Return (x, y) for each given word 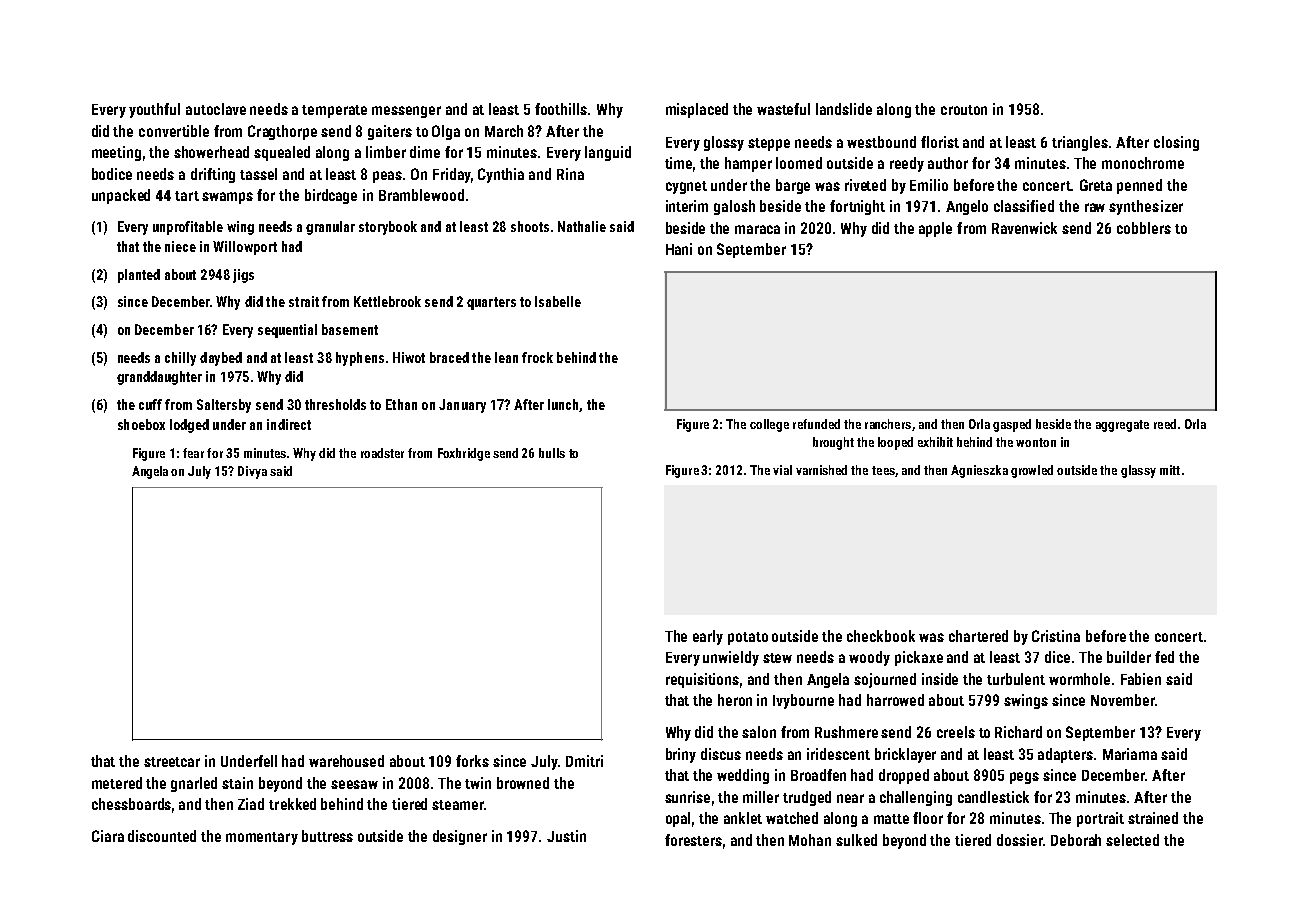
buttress (327, 836)
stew (777, 658)
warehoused (346, 761)
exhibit (935, 442)
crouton (964, 110)
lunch (563, 404)
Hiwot (409, 357)
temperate (334, 111)
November (1123, 700)
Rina (570, 174)
